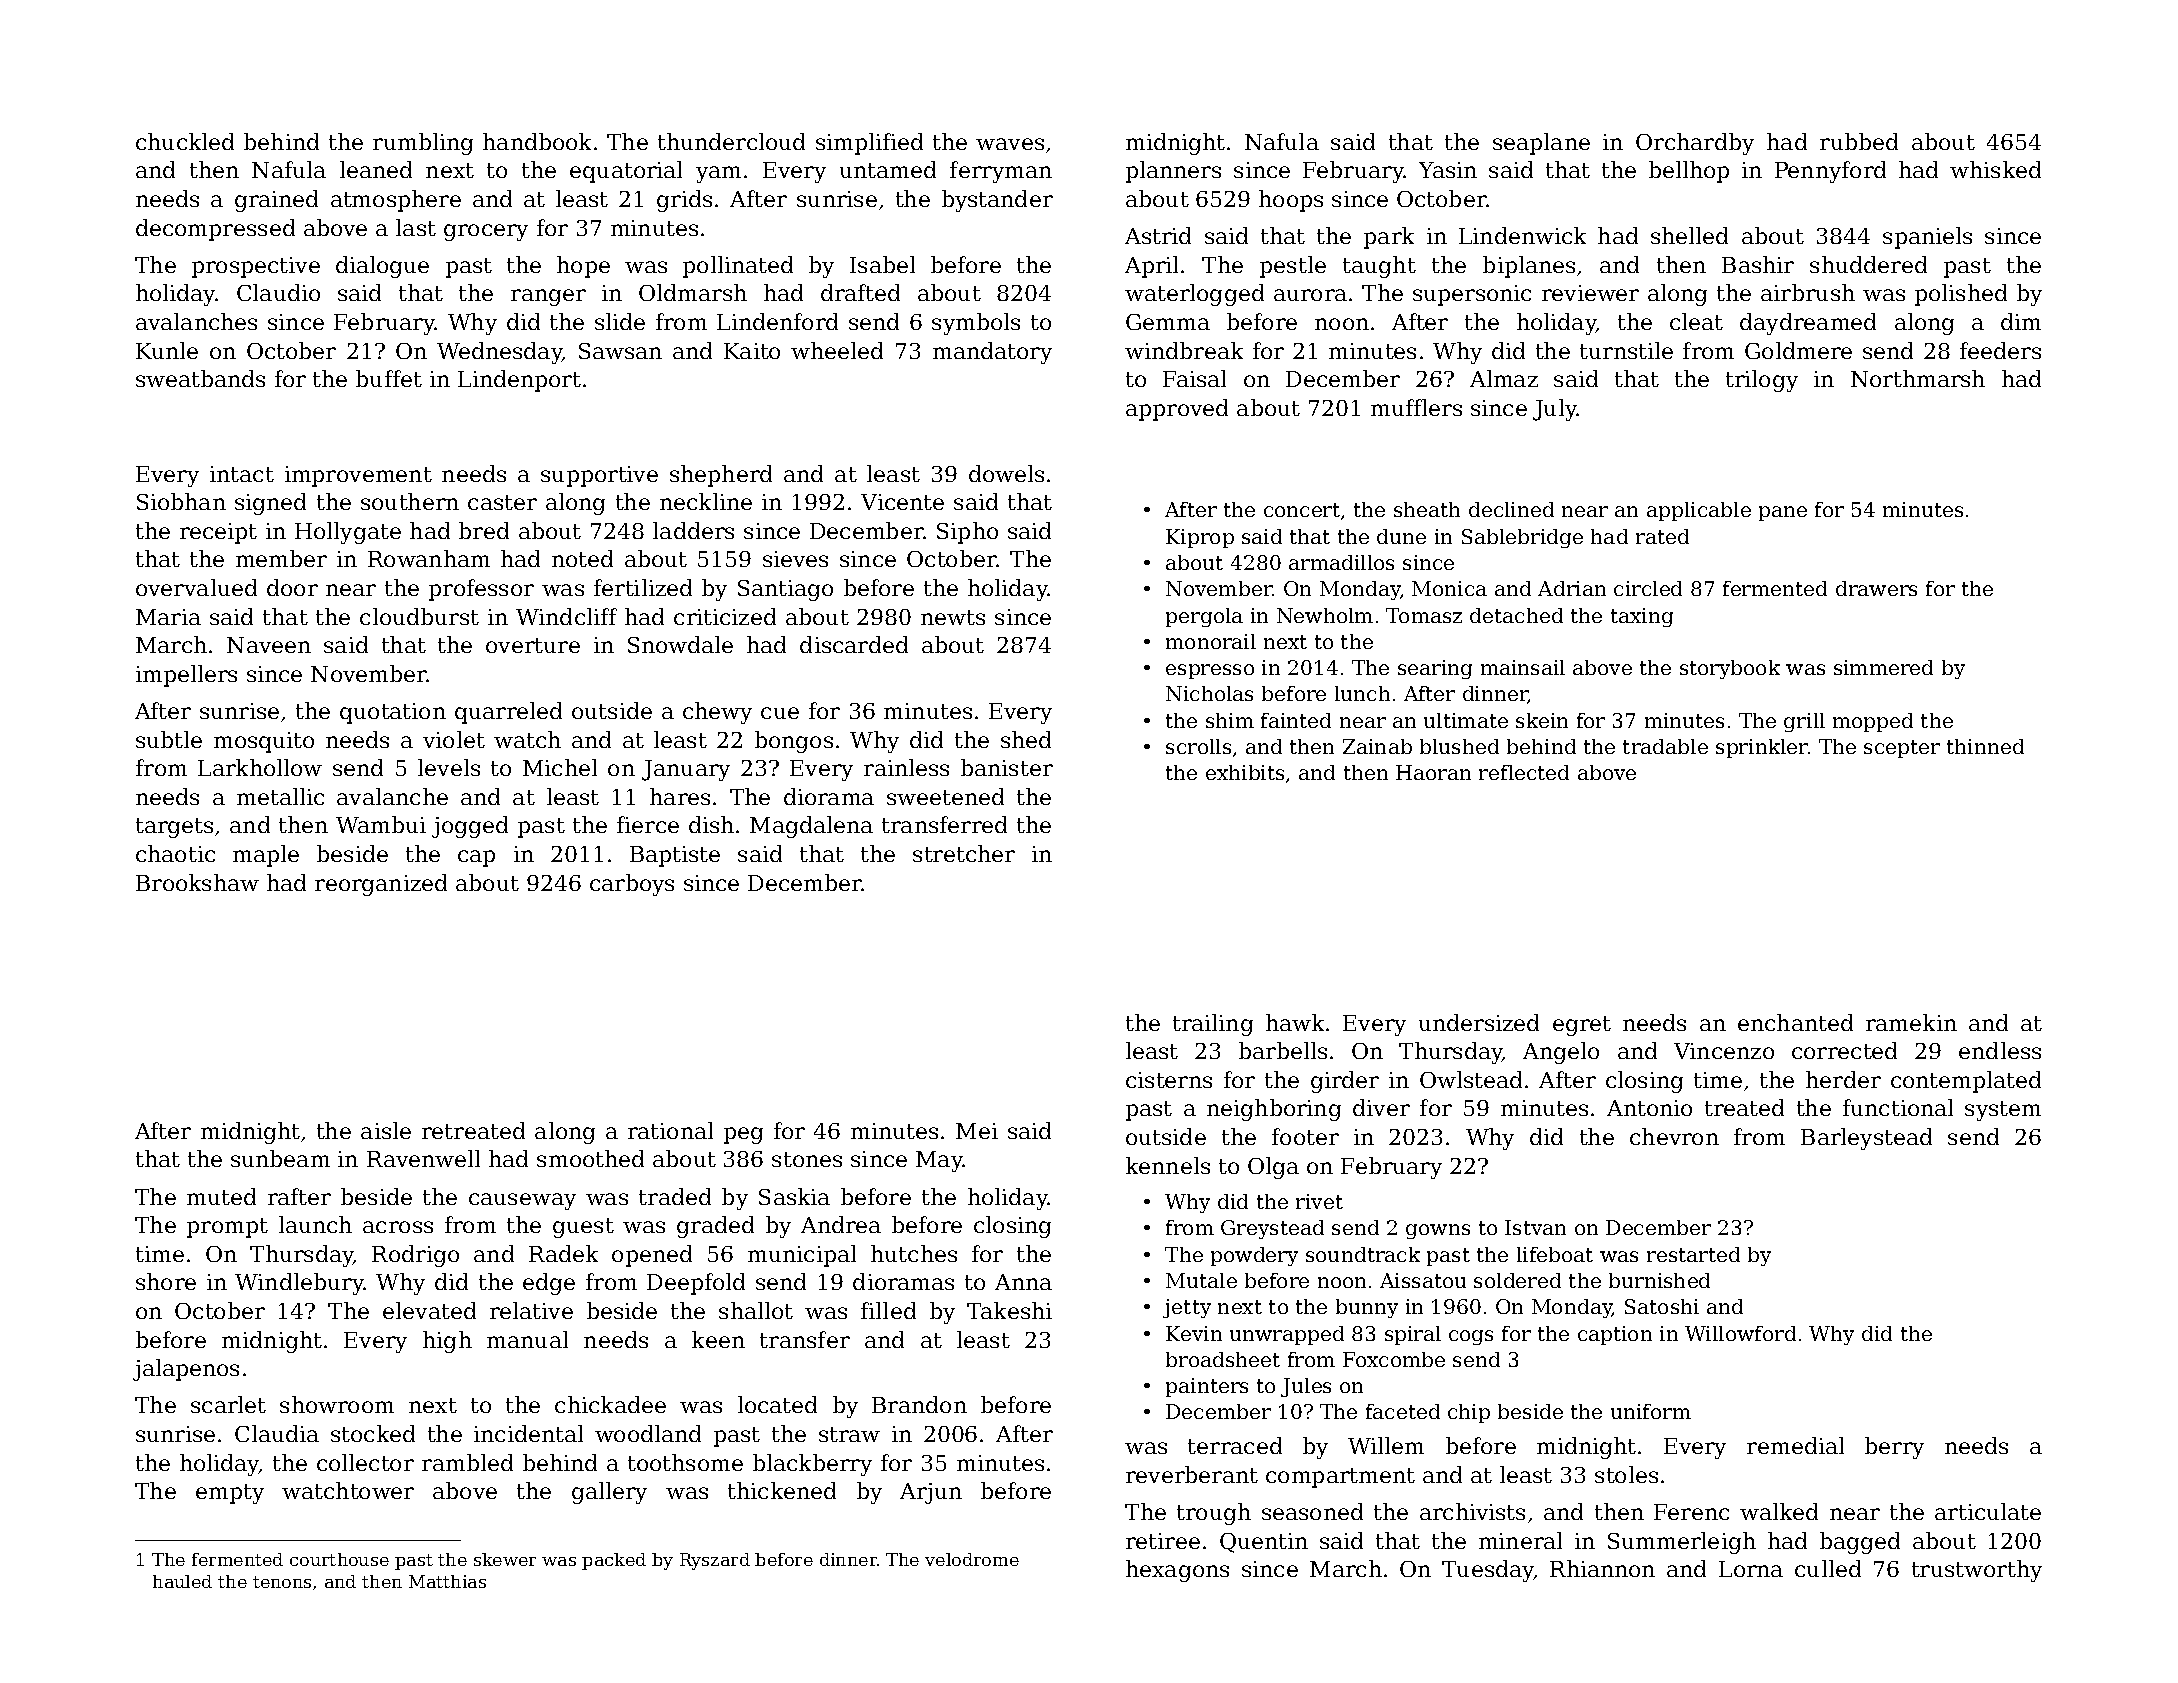 This page has height=1683, width=2178. I want to click on stretcher, so click(964, 853).
